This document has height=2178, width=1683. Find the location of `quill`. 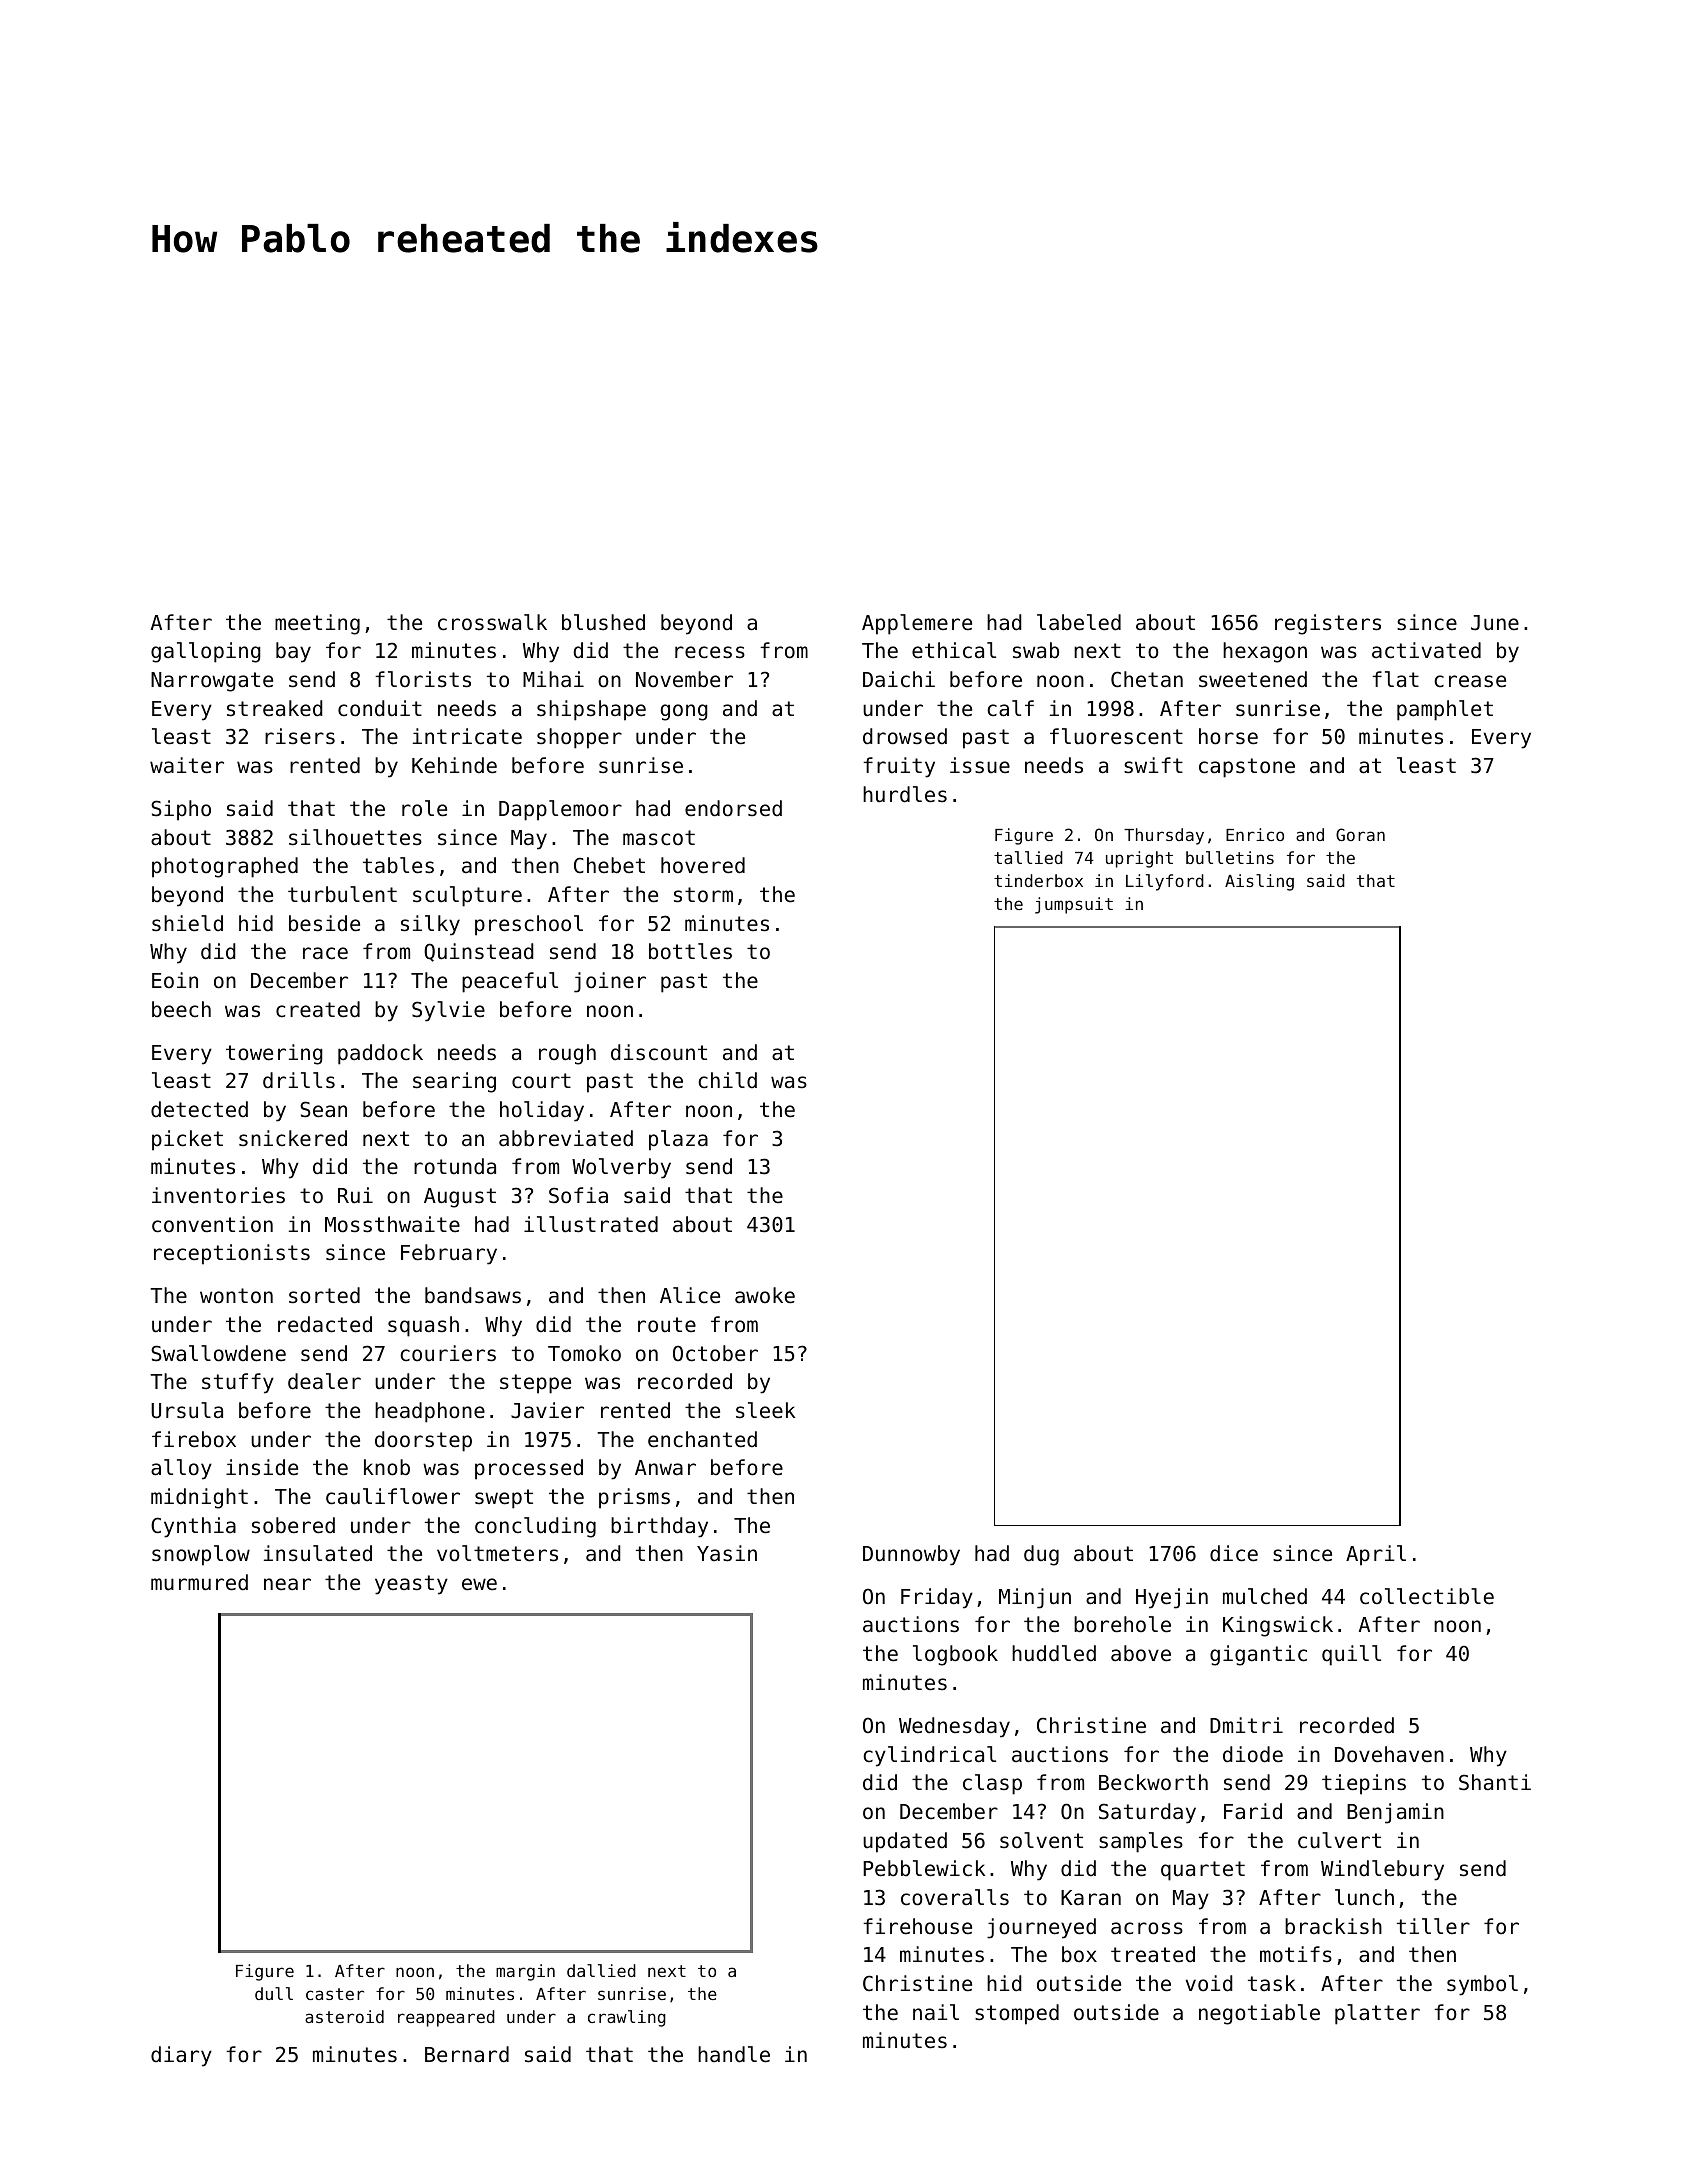

quill is located at coordinates (1351, 1655).
